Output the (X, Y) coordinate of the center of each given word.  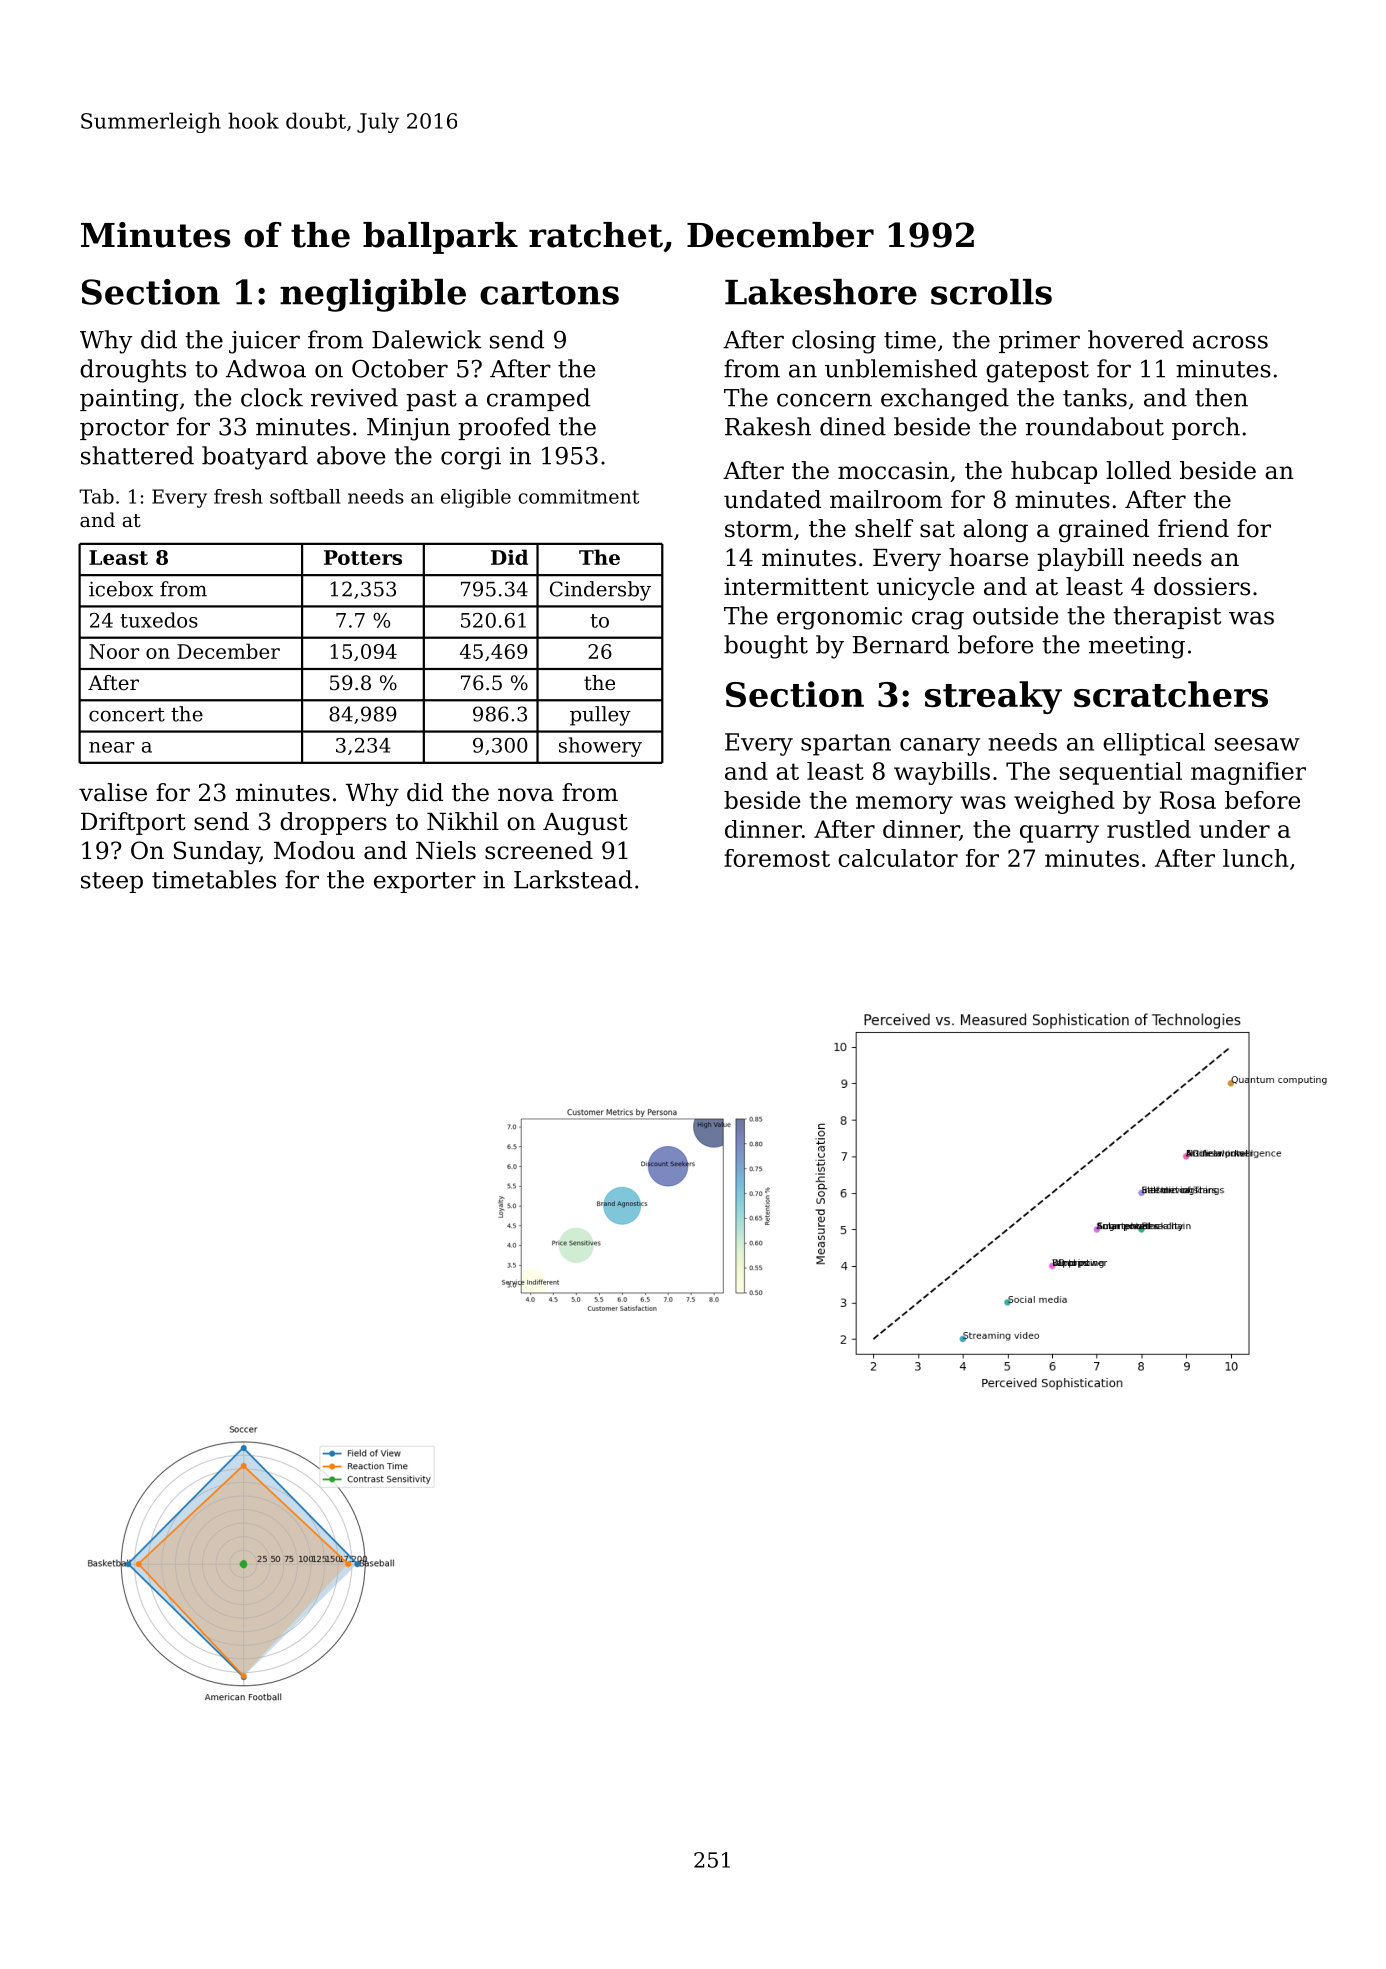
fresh (238, 496)
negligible (373, 295)
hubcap (1054, 472)
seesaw (1257, 744)
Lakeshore (821, 292)
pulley (600, 716)
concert (127, 714)
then (1221, 397)
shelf (884, 528)
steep (112, 882)
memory (904, 805)
